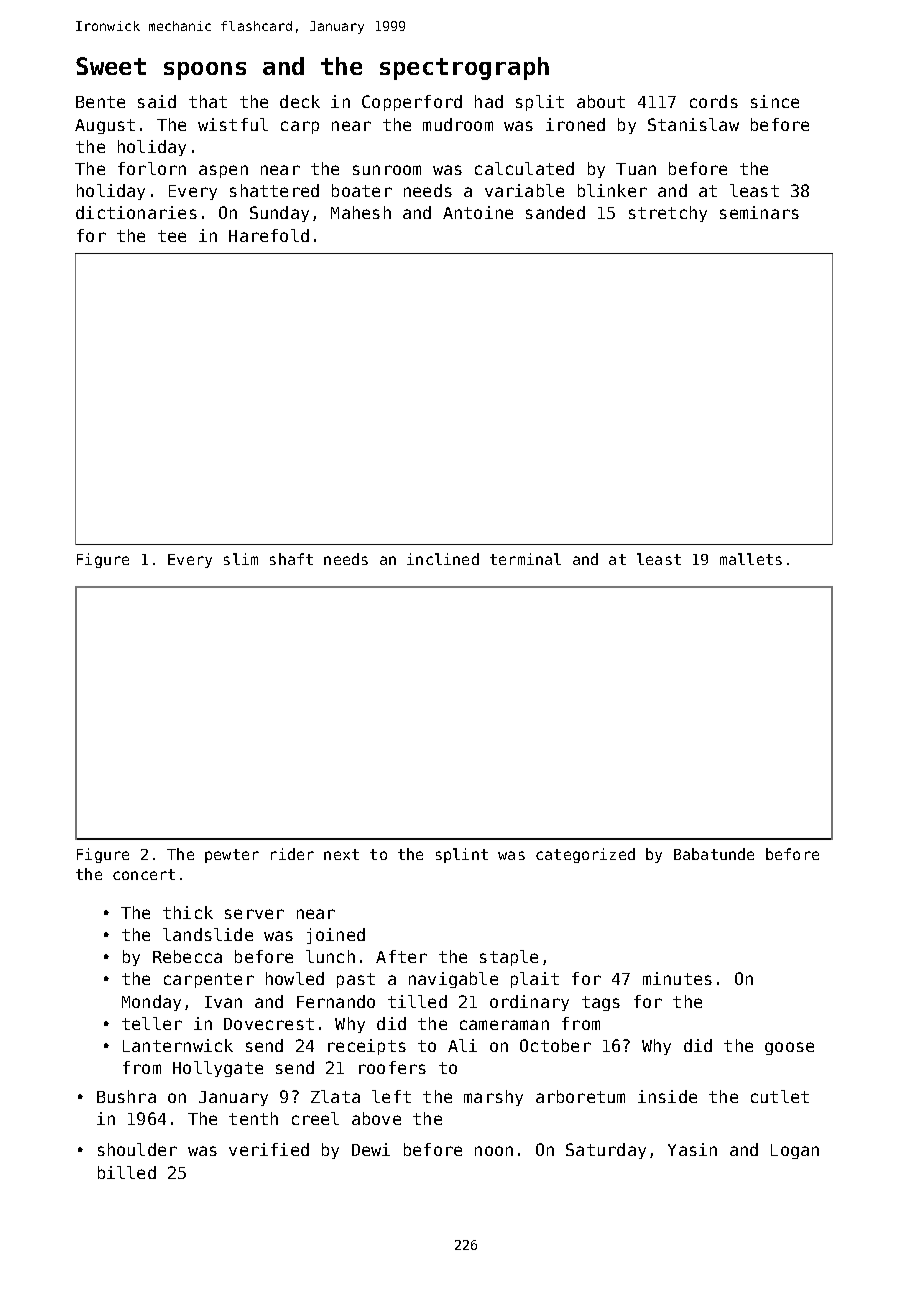 This image has height=1316, width=908. What do you see at coordinates (780, 1096) in the image?
I see `cutlet` at bounding box center [780, 1096].
